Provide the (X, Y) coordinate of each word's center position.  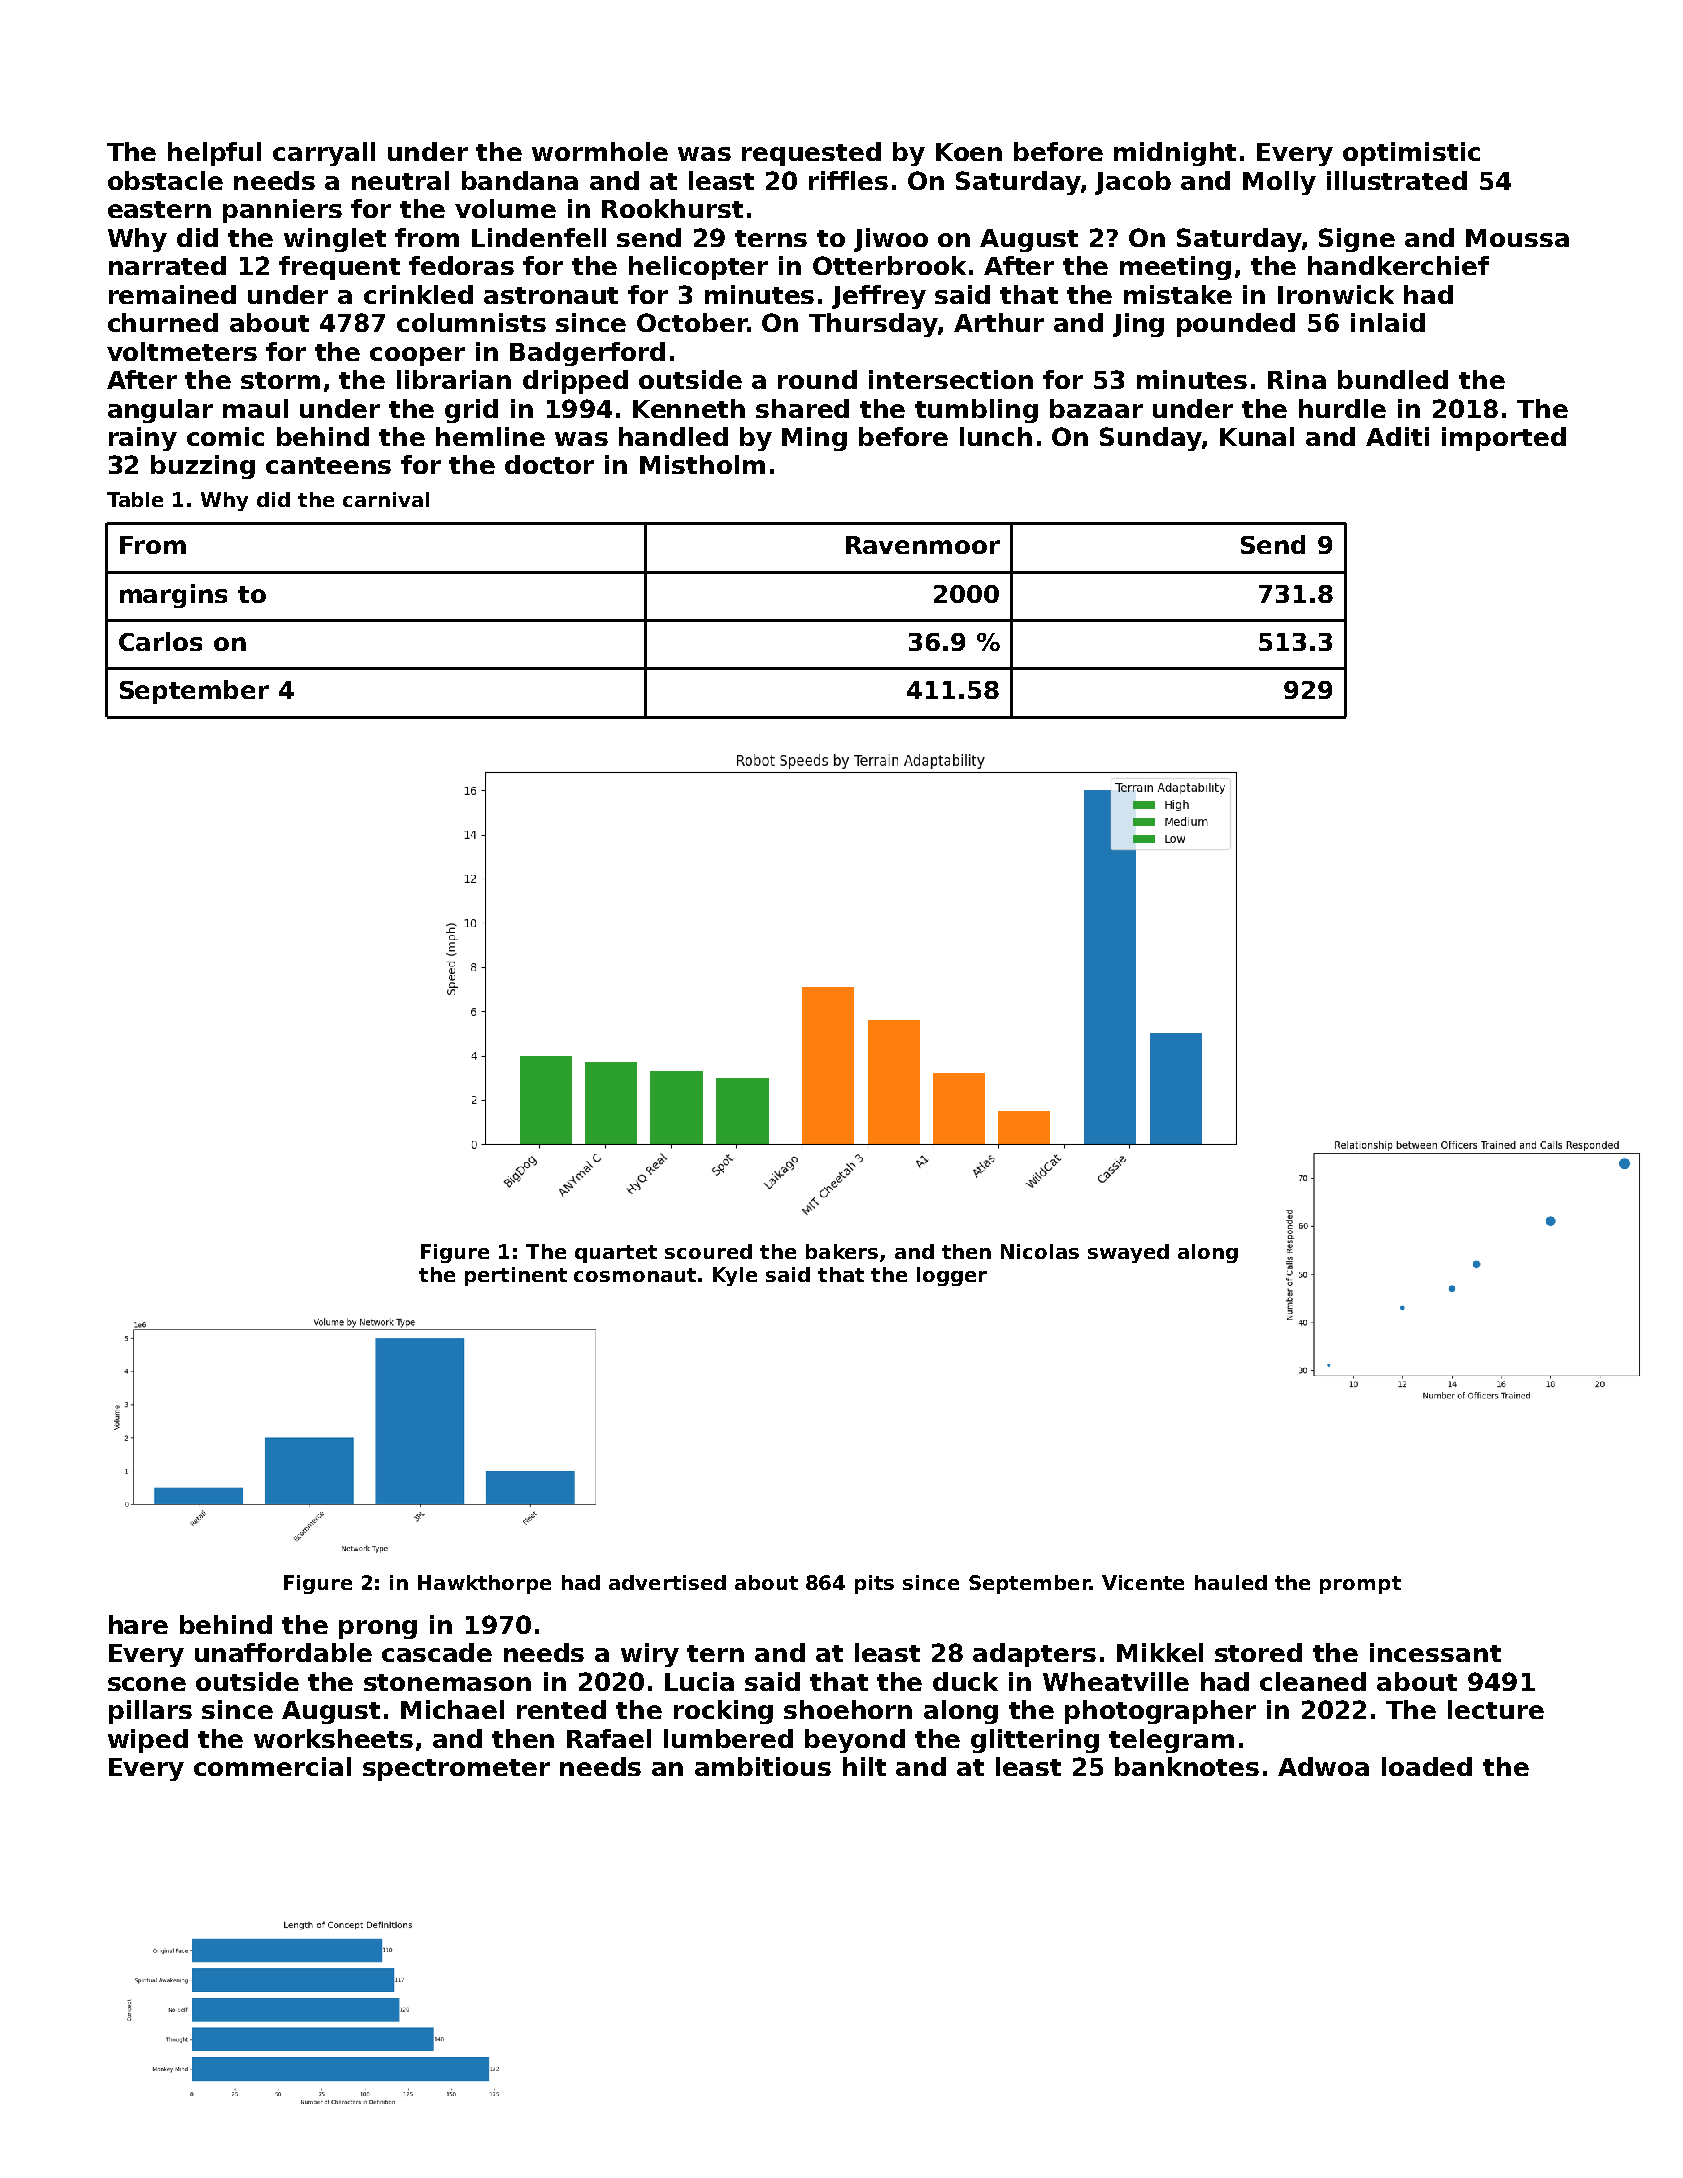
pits (874, 1584)
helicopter (698, 268)
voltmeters (182, 351)
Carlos (160, 641)
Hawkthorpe (484, 1584)
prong (378, 1629)
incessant (1435, 1652)
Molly (1279, 183)
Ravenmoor (923, 545)
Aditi (1397, 436)
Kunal (1257, 436)
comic (225, 436)
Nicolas (1040, 1251)
